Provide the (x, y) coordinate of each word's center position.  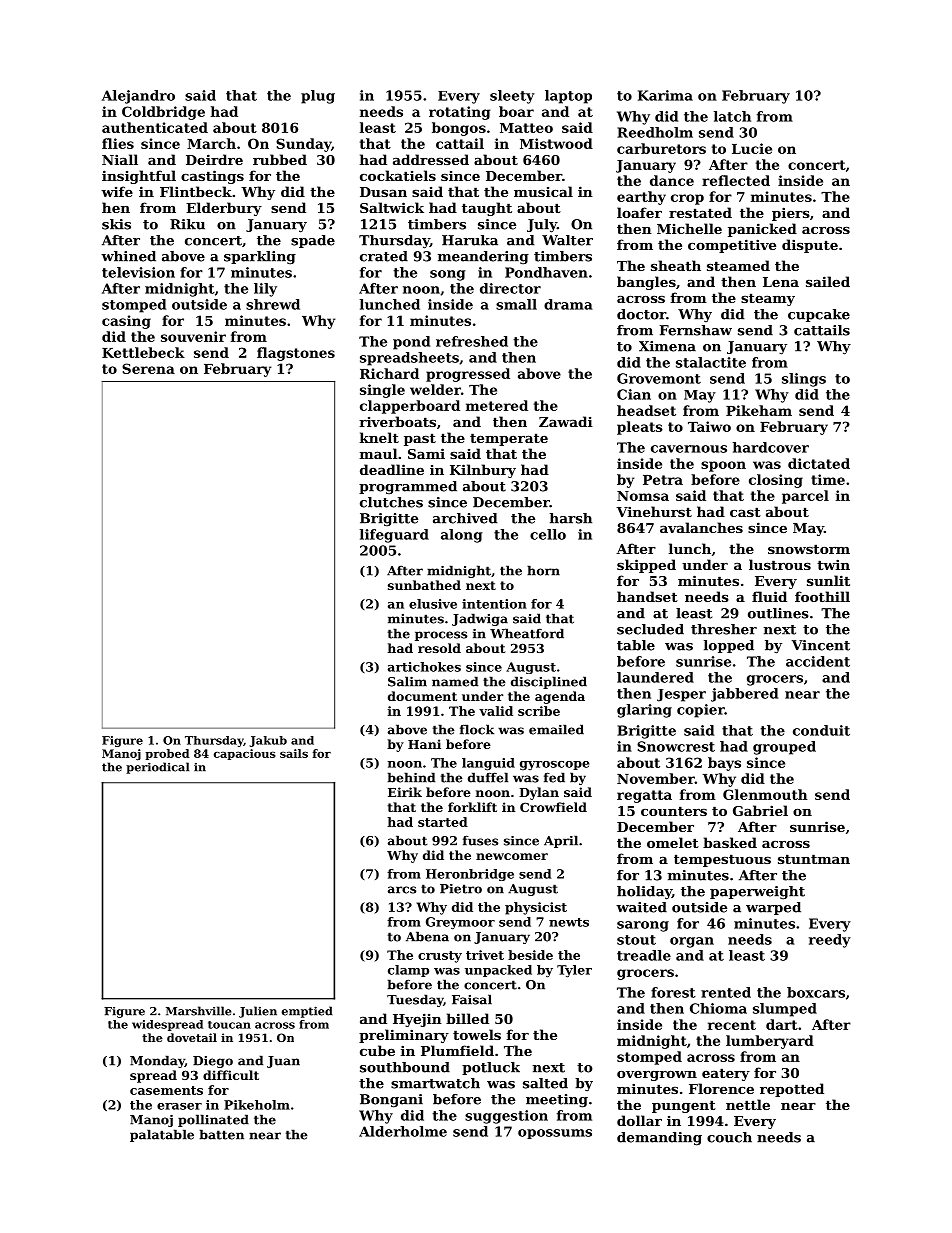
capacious (245, 754)
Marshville (198, 1011)
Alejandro (138, 97)
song (448, 275)
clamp (408, 971)
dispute (810, 246)
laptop (568, 97)
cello (548, 534)
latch (732, 116)
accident (818, 661)
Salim (407, 681)
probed (167, 754)
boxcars (816, 992)
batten (222, 1134)
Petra (663, 480)
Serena (148, 368)
